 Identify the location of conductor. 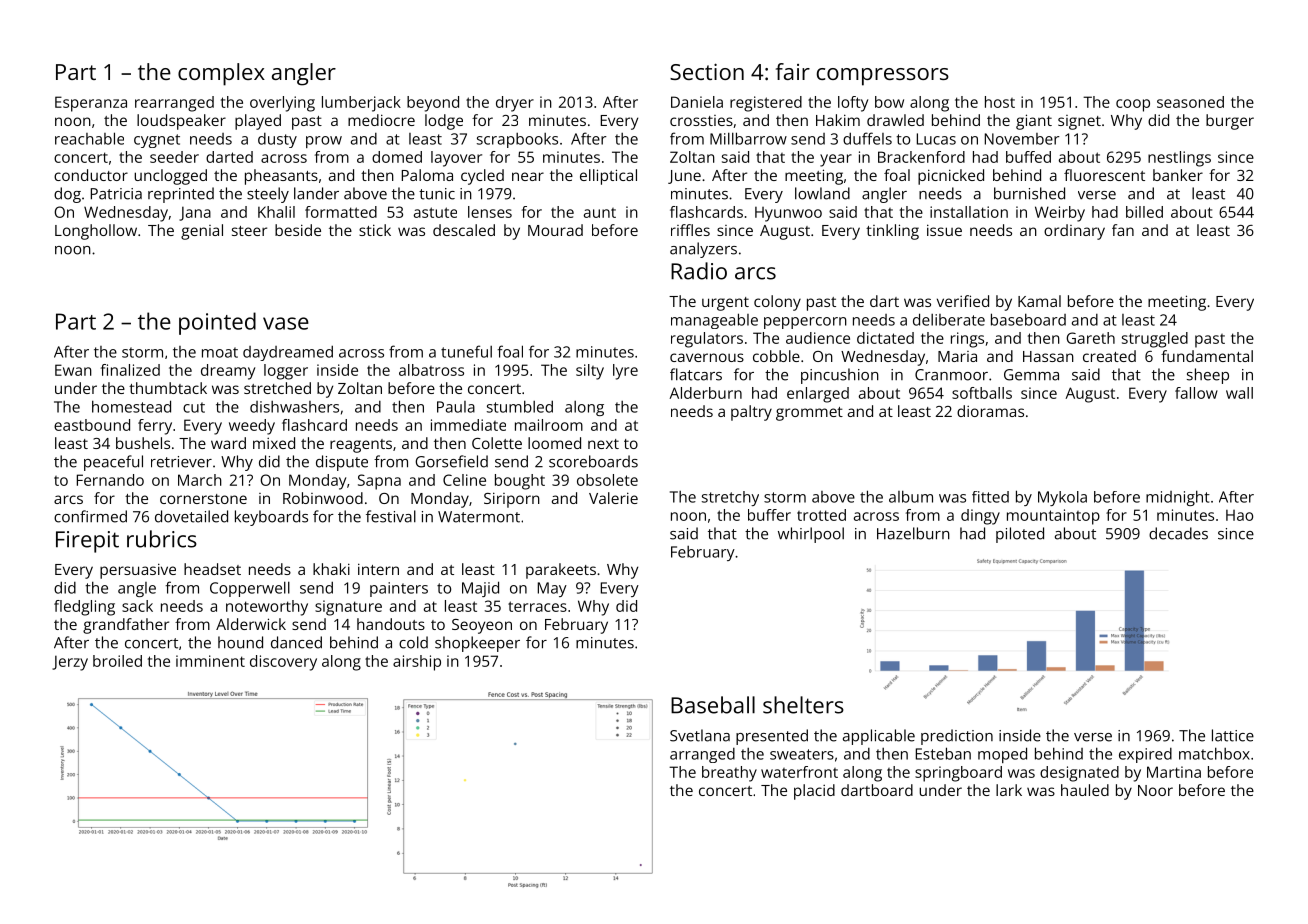
(91, 175).
